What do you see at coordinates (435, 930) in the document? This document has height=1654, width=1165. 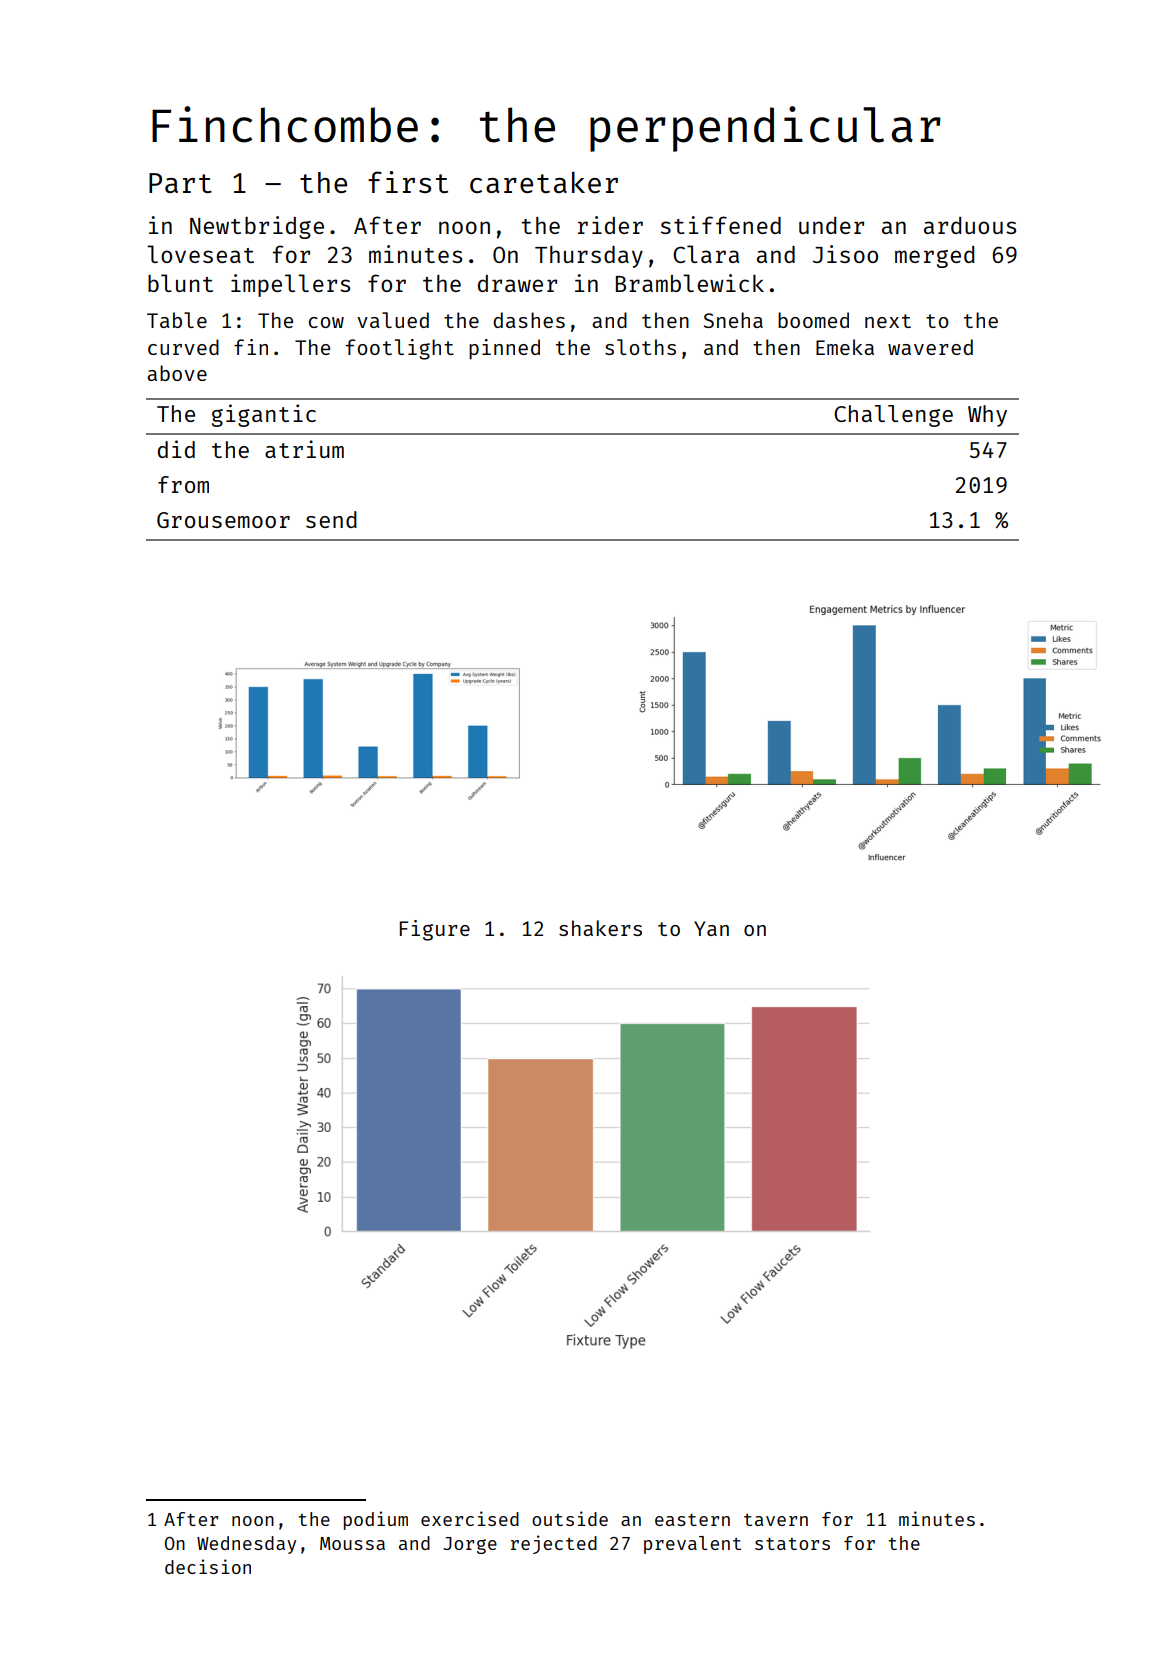 I see `Figure` at bounding box center [435, 930].
